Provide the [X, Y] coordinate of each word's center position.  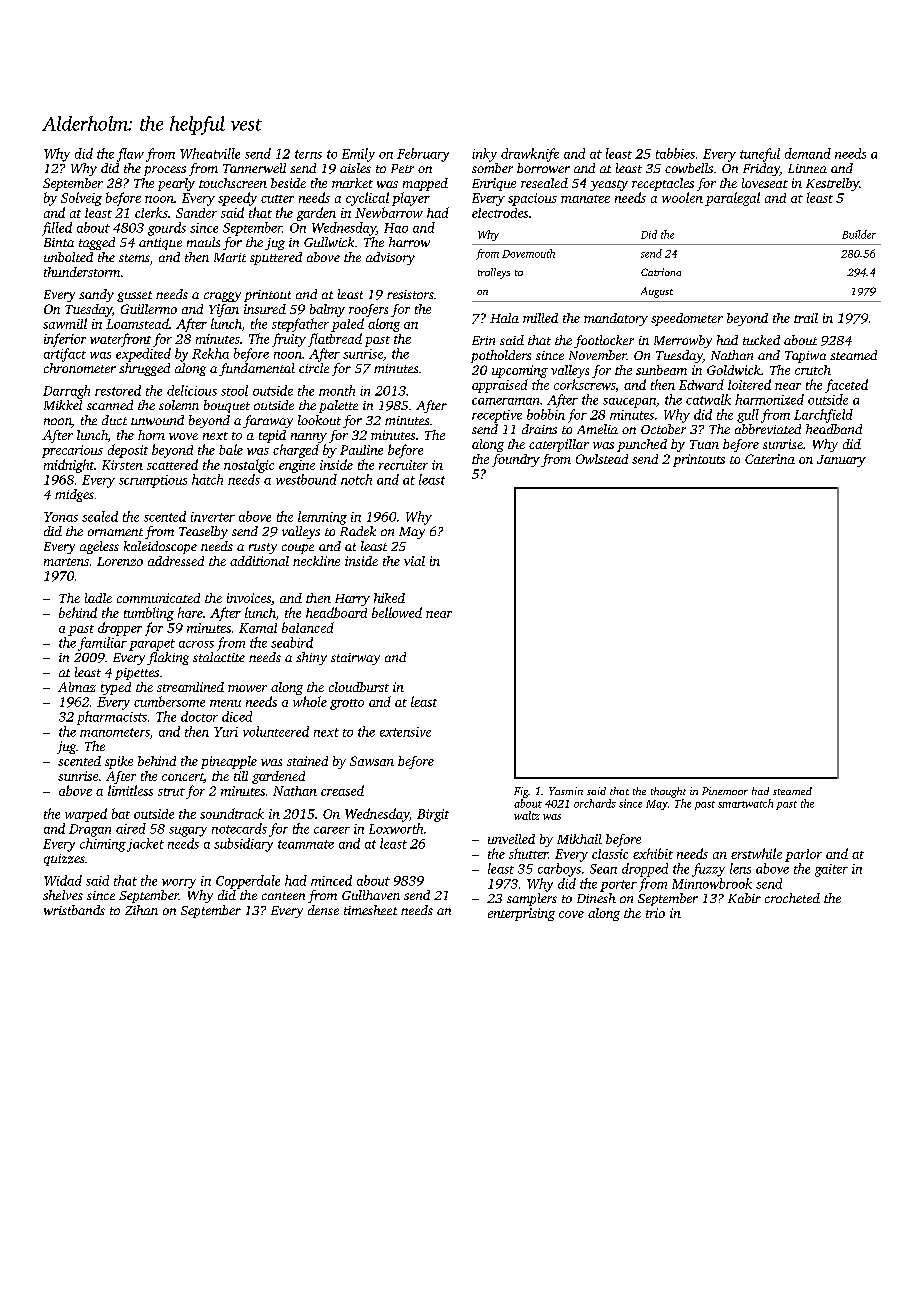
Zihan [141, 910]
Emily [358, 155]
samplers [532, 899]
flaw [130, 155]
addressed [176, 561]
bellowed [397, 612]
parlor [803, 855]
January [841, 461]
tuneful [760, 155]
